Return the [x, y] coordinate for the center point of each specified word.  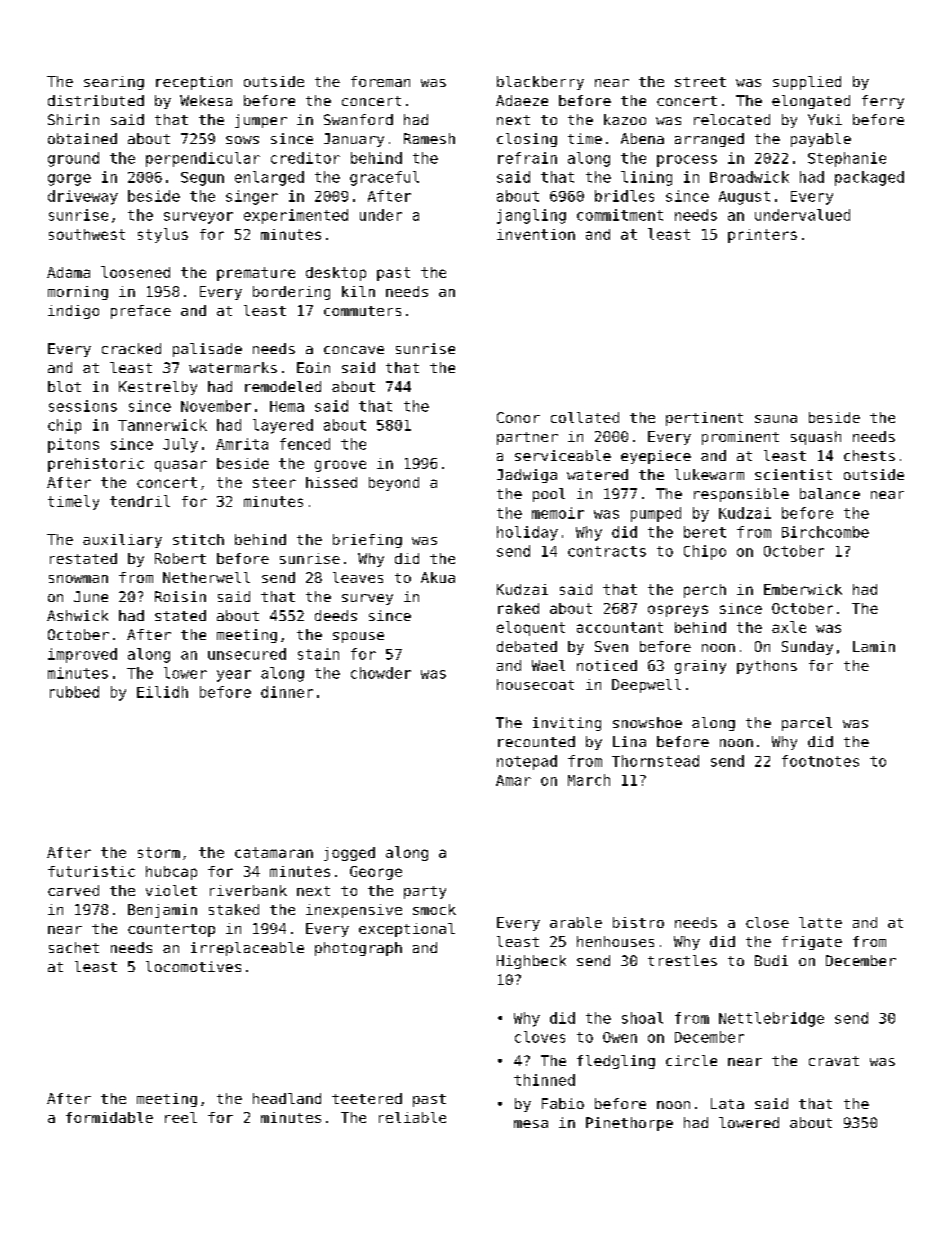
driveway [83, 197]
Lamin [874, 646]
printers [762, 236]
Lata [727, 1103]
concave [354, 350]
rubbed [74, 692]
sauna [776, 419]
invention [536, 234]
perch [705, 591]
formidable [109, 1117]
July [180, 445]
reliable [412, 1117]
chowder [381, 673]
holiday [527, 533]
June [91, 596]
